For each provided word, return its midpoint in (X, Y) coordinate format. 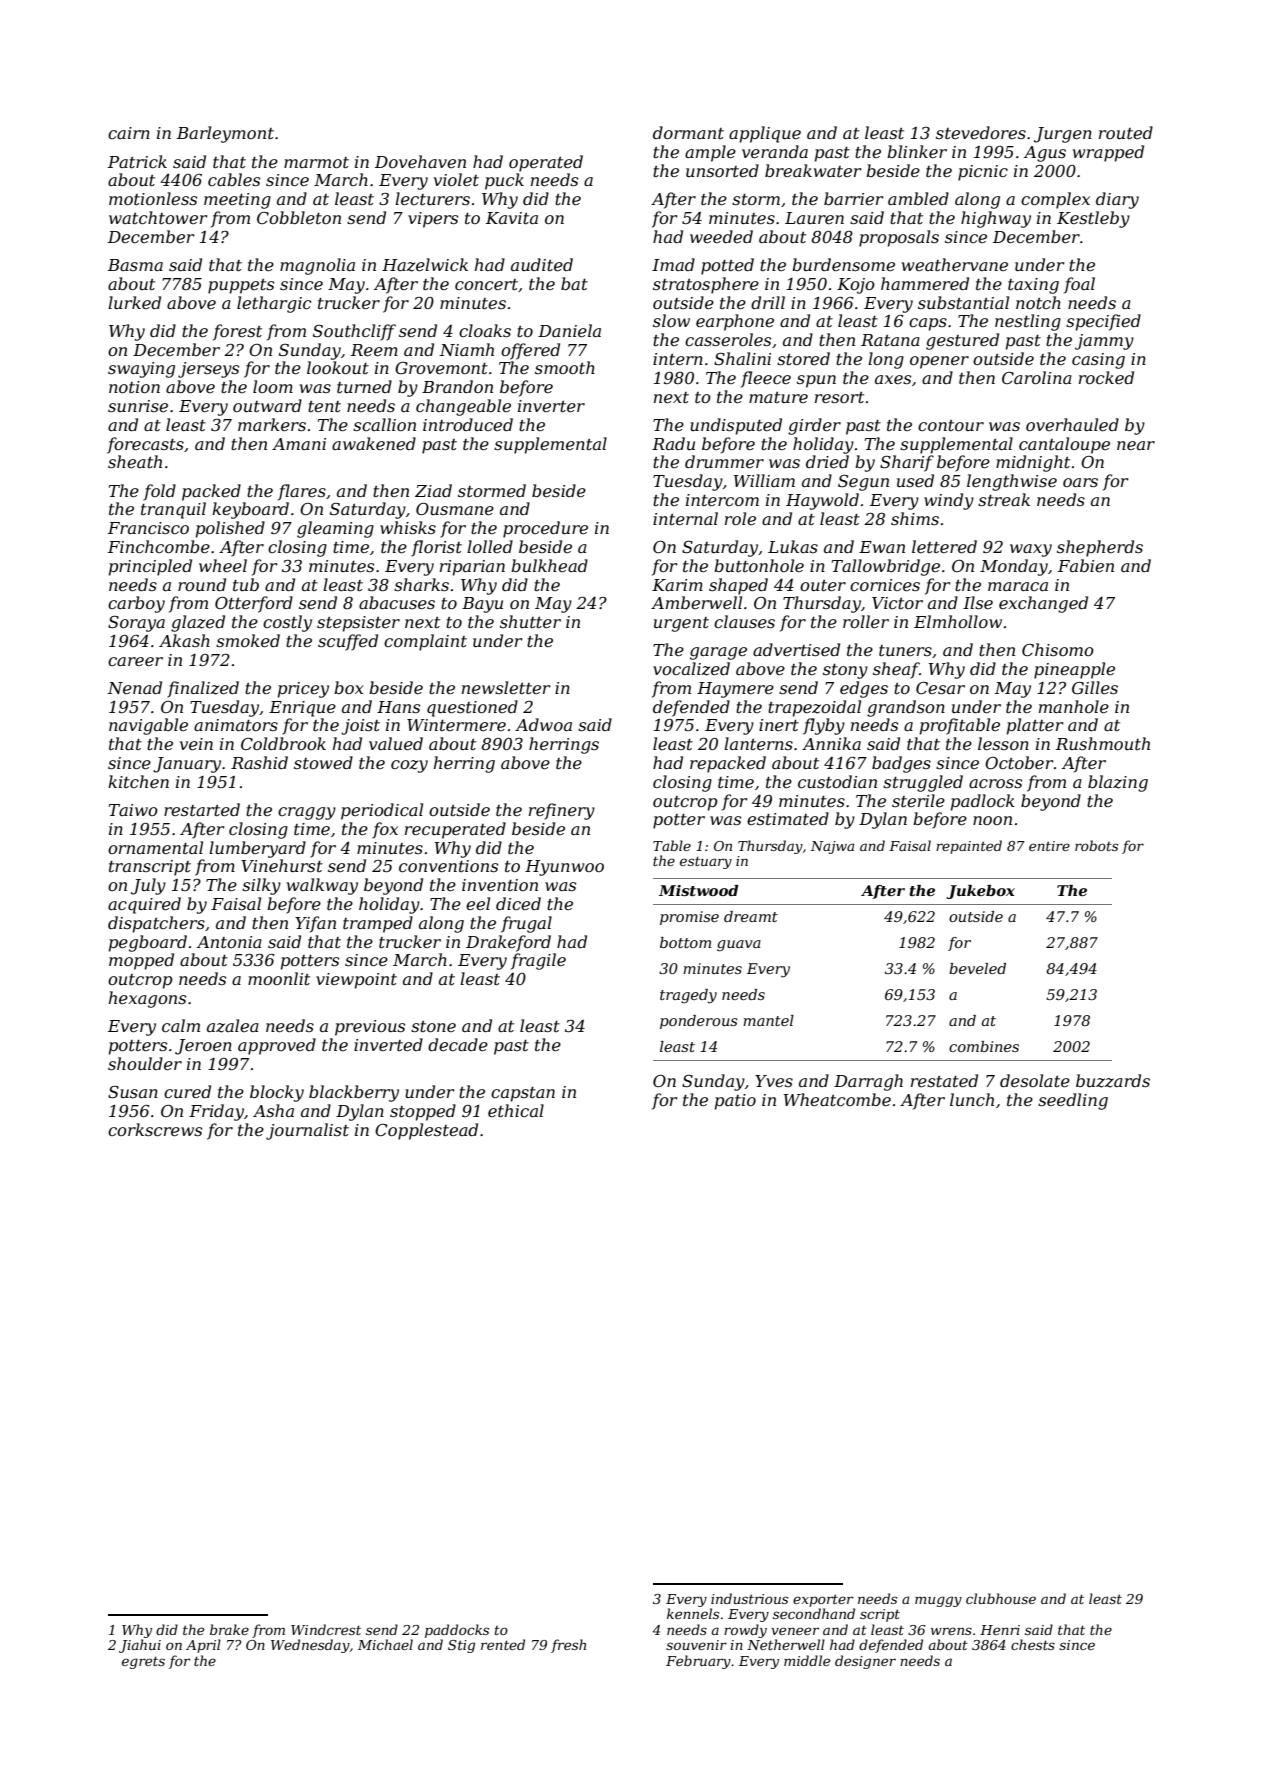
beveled (977, 968)
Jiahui (140, 1646)
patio (735, 1102)
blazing (1118, 783)
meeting (237, 201)
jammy (1104, 342)
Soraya (136, 624)
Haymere (735, 690)
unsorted (722, 170)
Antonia (229, 942)
